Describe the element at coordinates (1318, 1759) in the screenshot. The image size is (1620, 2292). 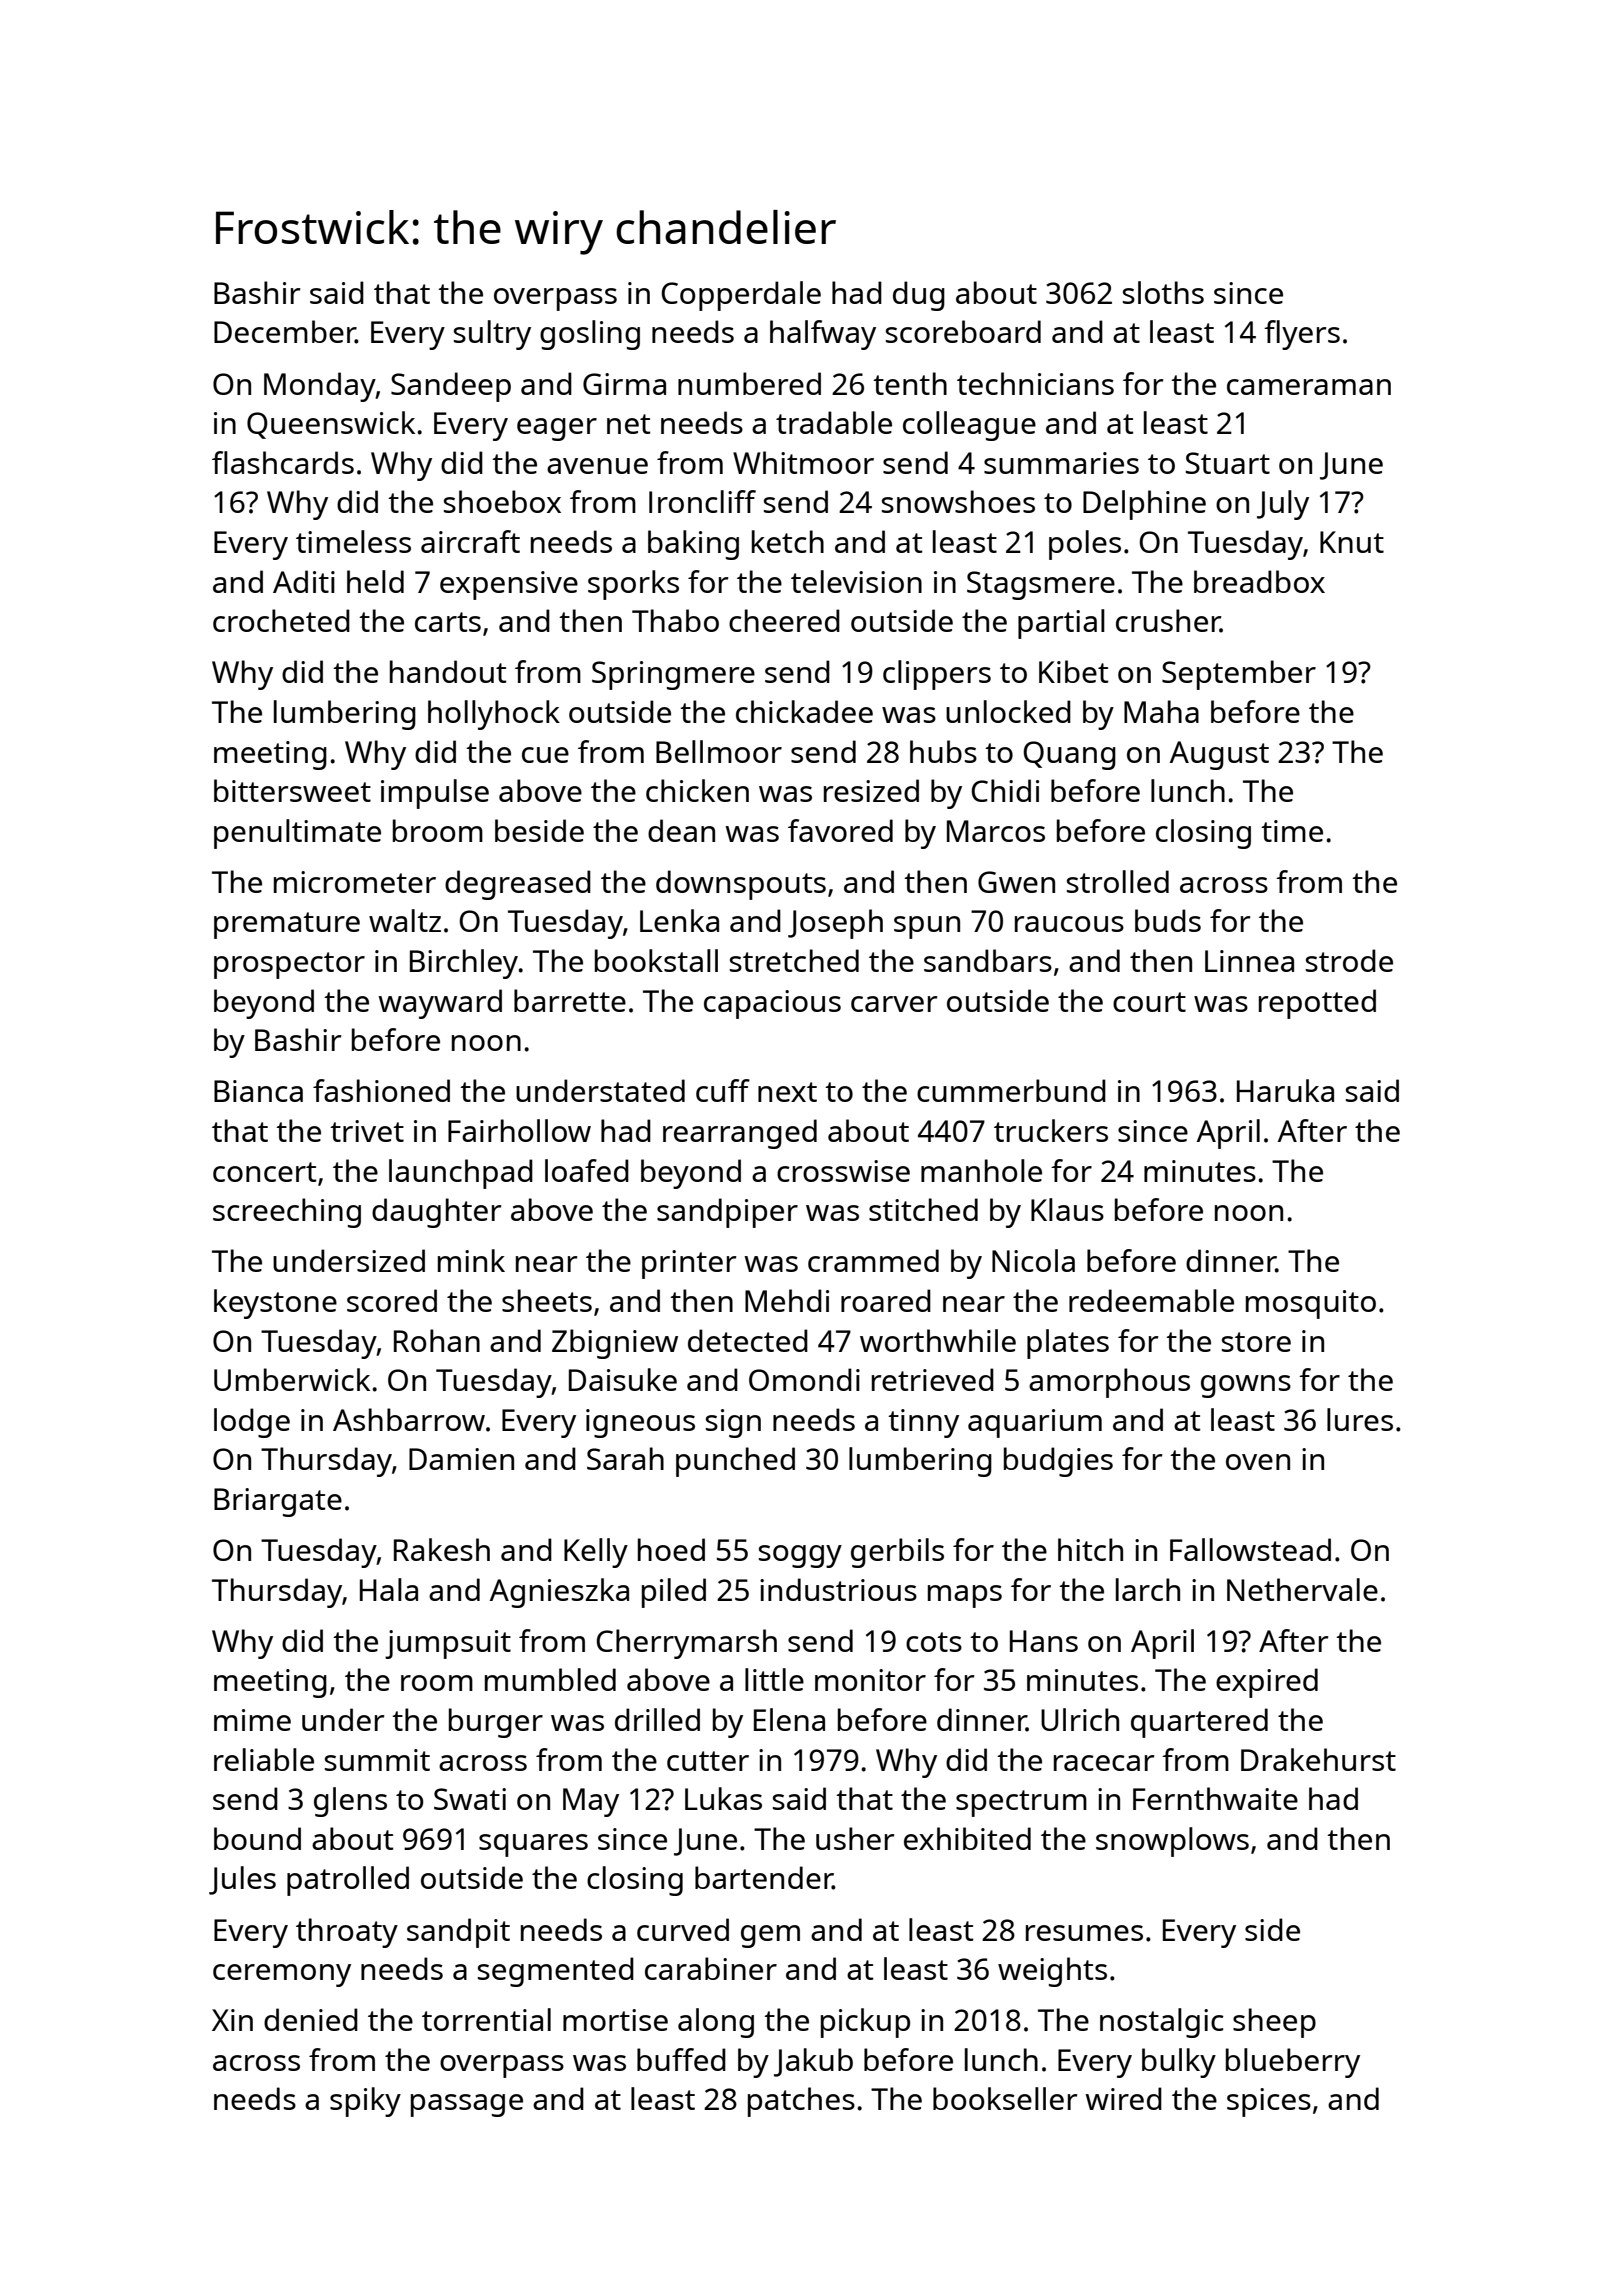
I see `Drakehurst` at that location.
